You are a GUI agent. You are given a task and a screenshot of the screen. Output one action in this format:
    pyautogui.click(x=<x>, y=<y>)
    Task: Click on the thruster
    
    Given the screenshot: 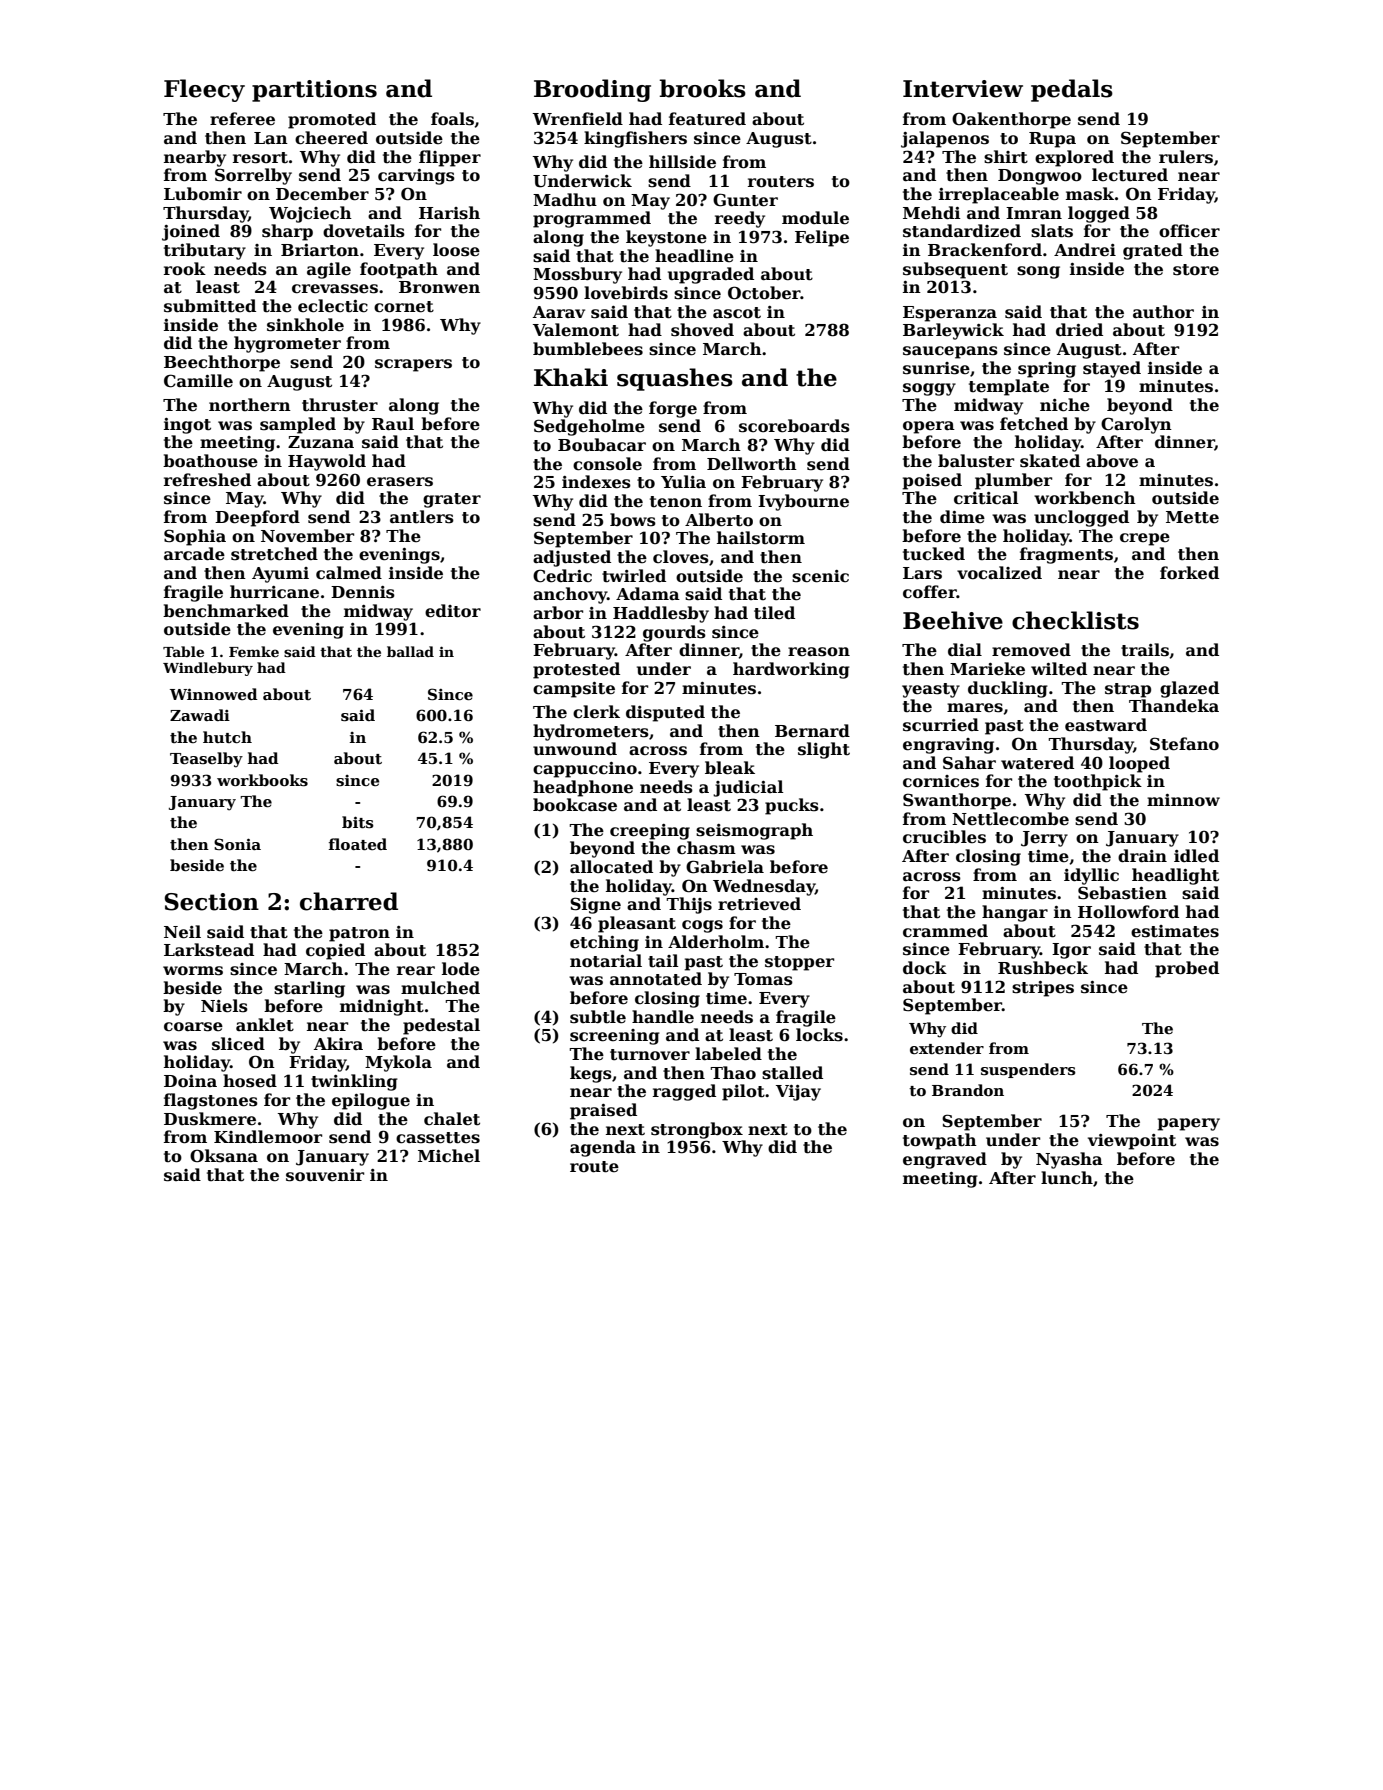 What is the action you would take?
    pyautogui.click(x=340, y=405)
